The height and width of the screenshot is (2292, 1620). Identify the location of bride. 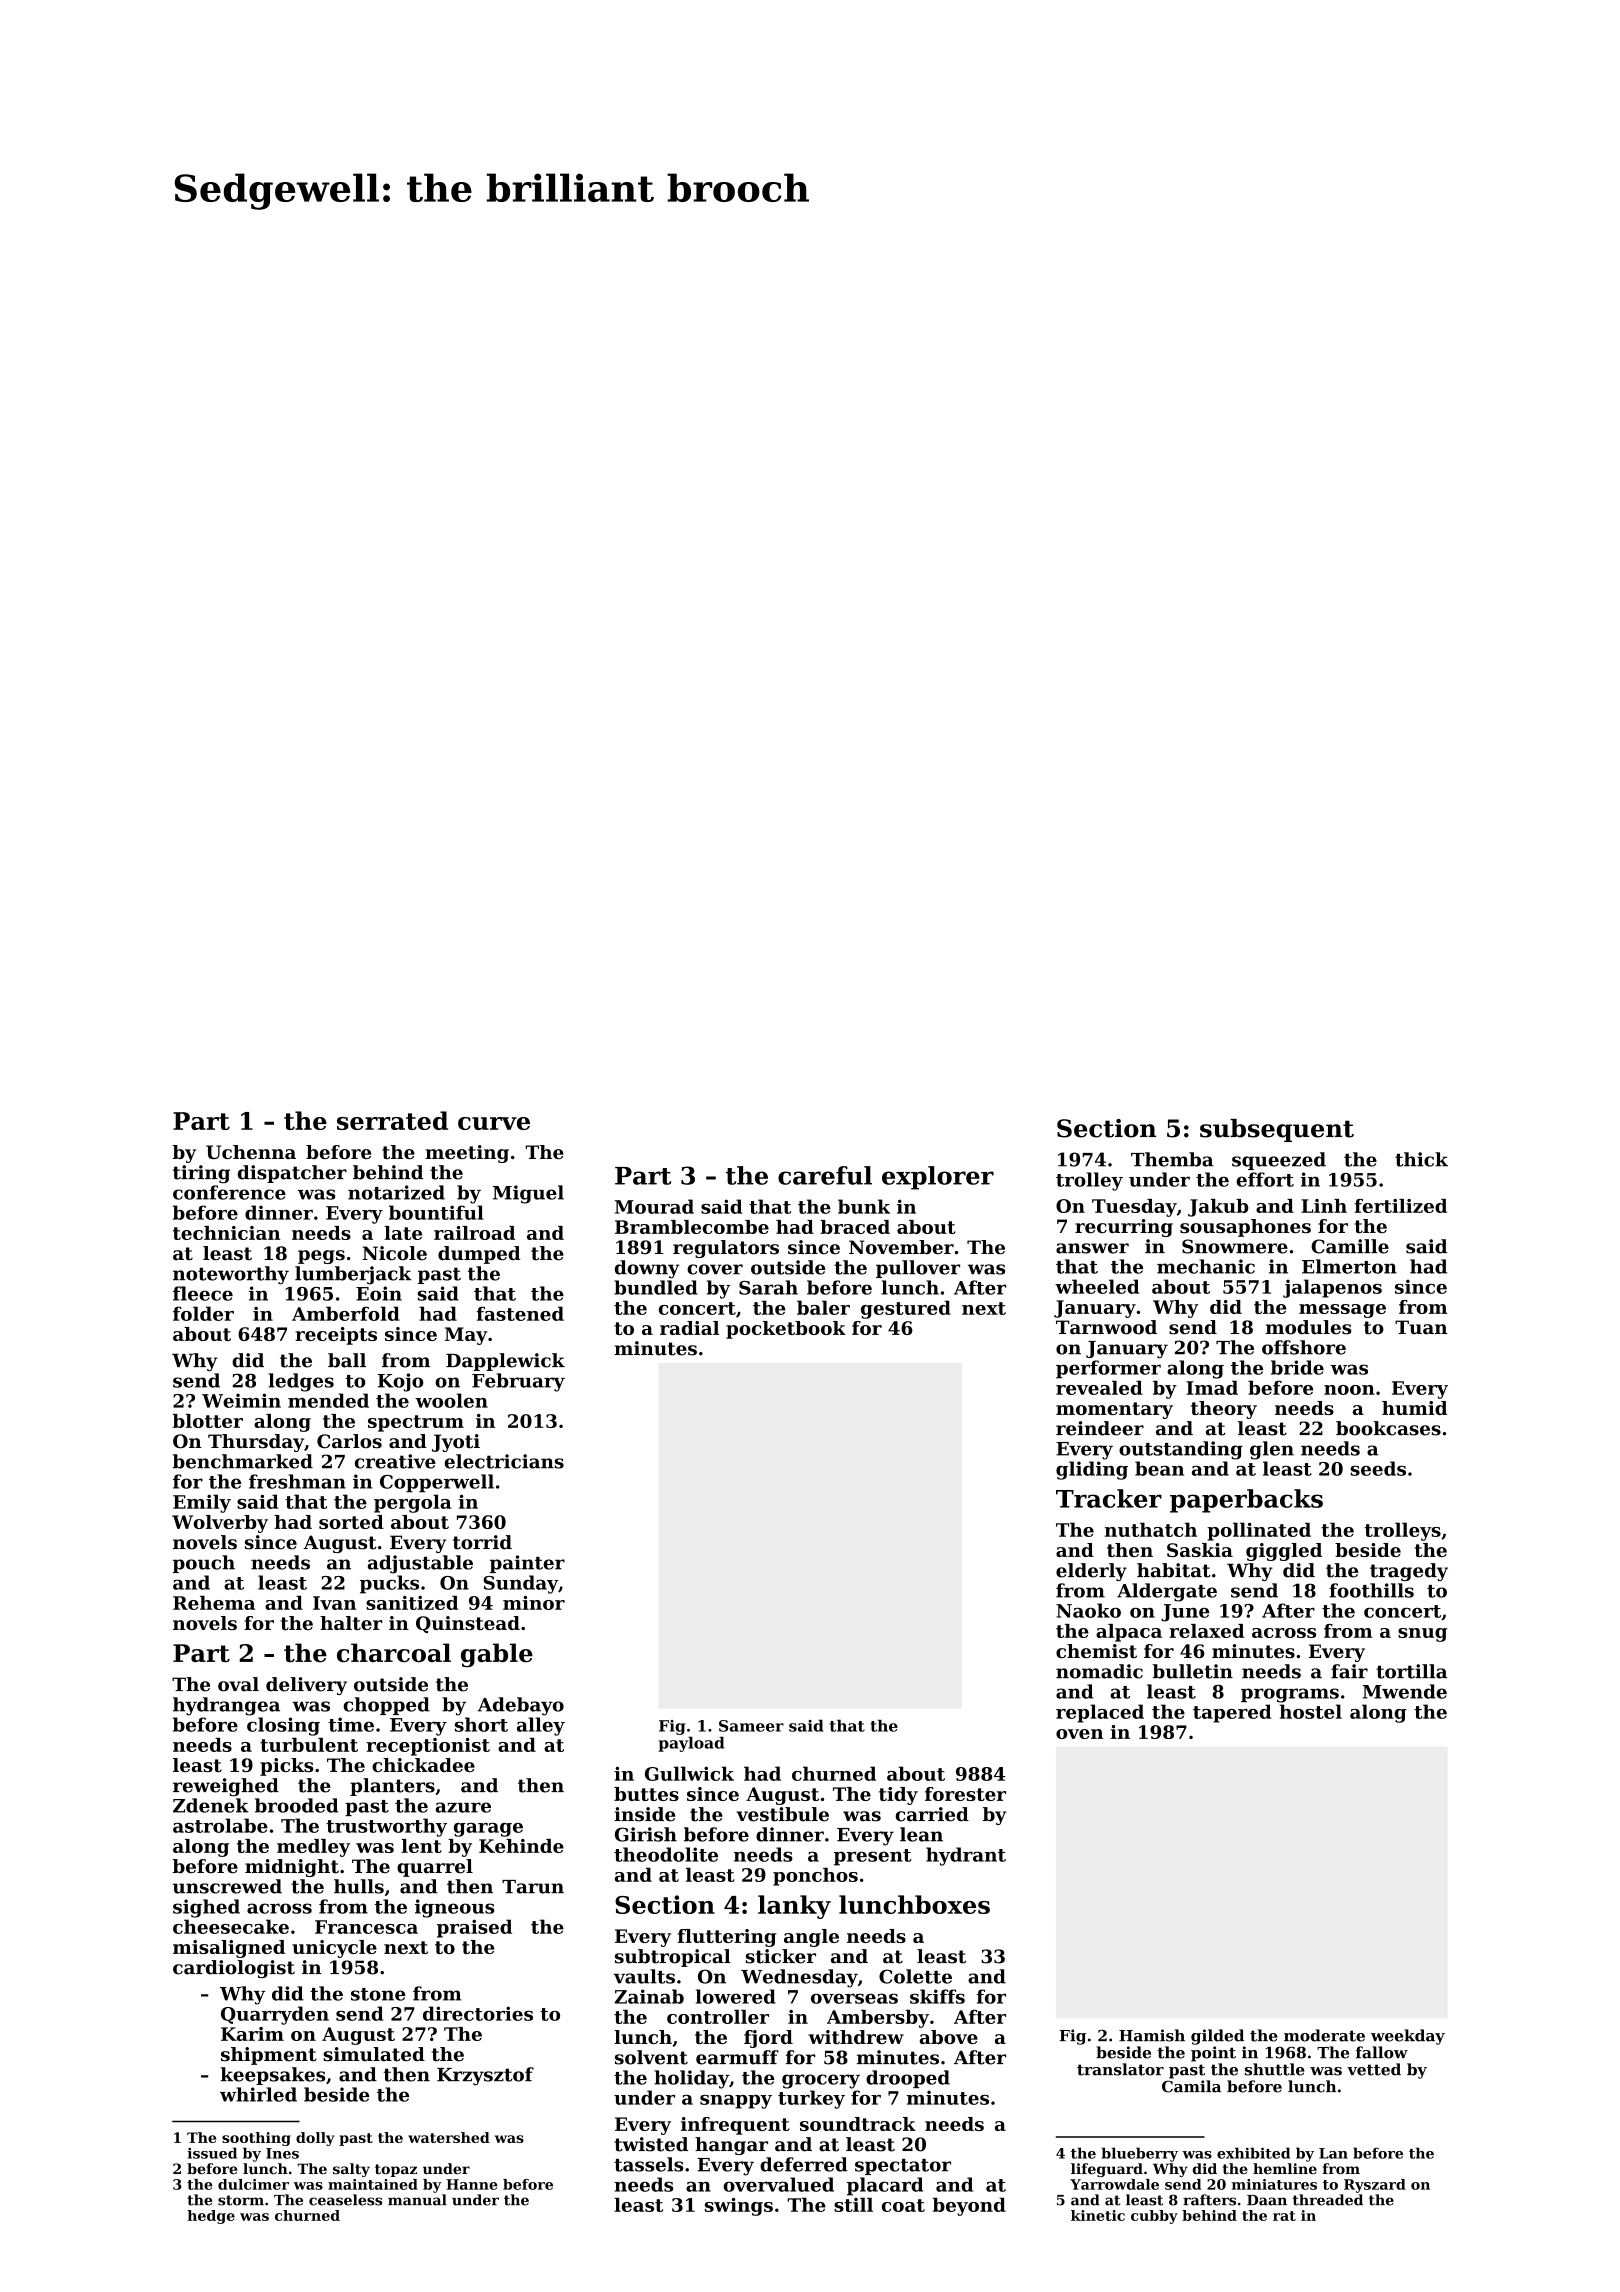
(1297, 1367).
